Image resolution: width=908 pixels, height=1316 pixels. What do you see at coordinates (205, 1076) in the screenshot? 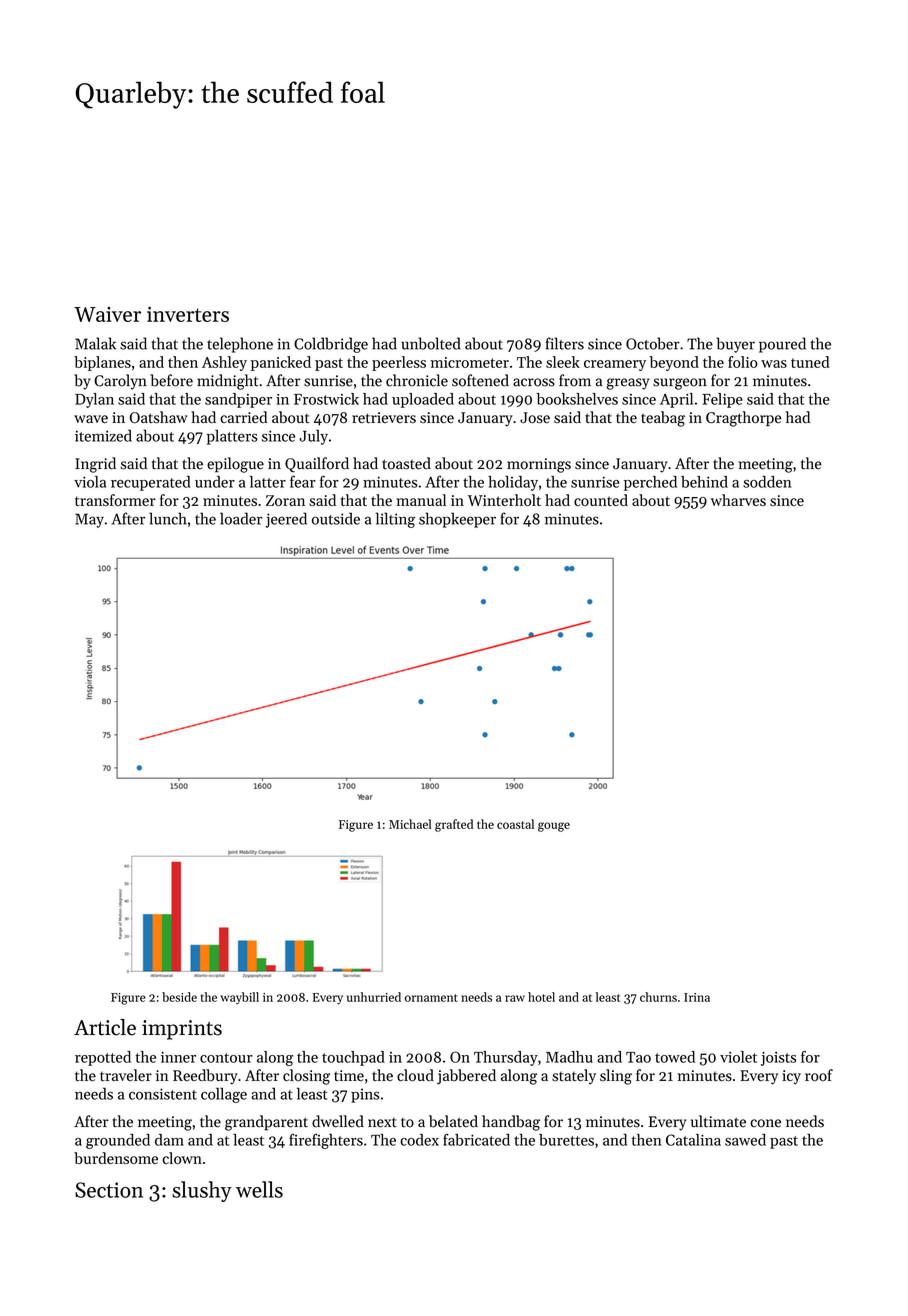
I see `Reedbury` at bounding box center [205, 1076].
